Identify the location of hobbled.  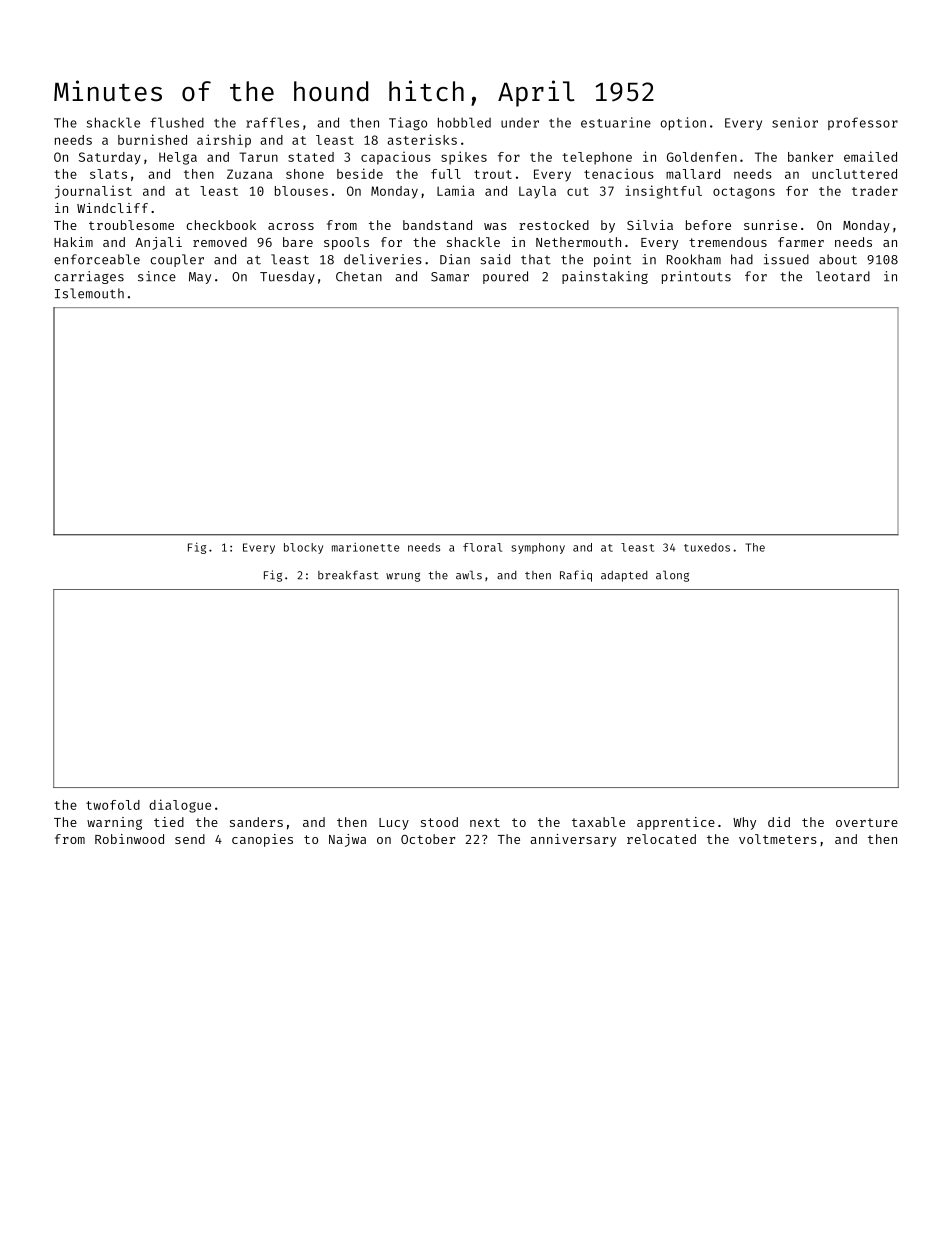
(464, 122).
